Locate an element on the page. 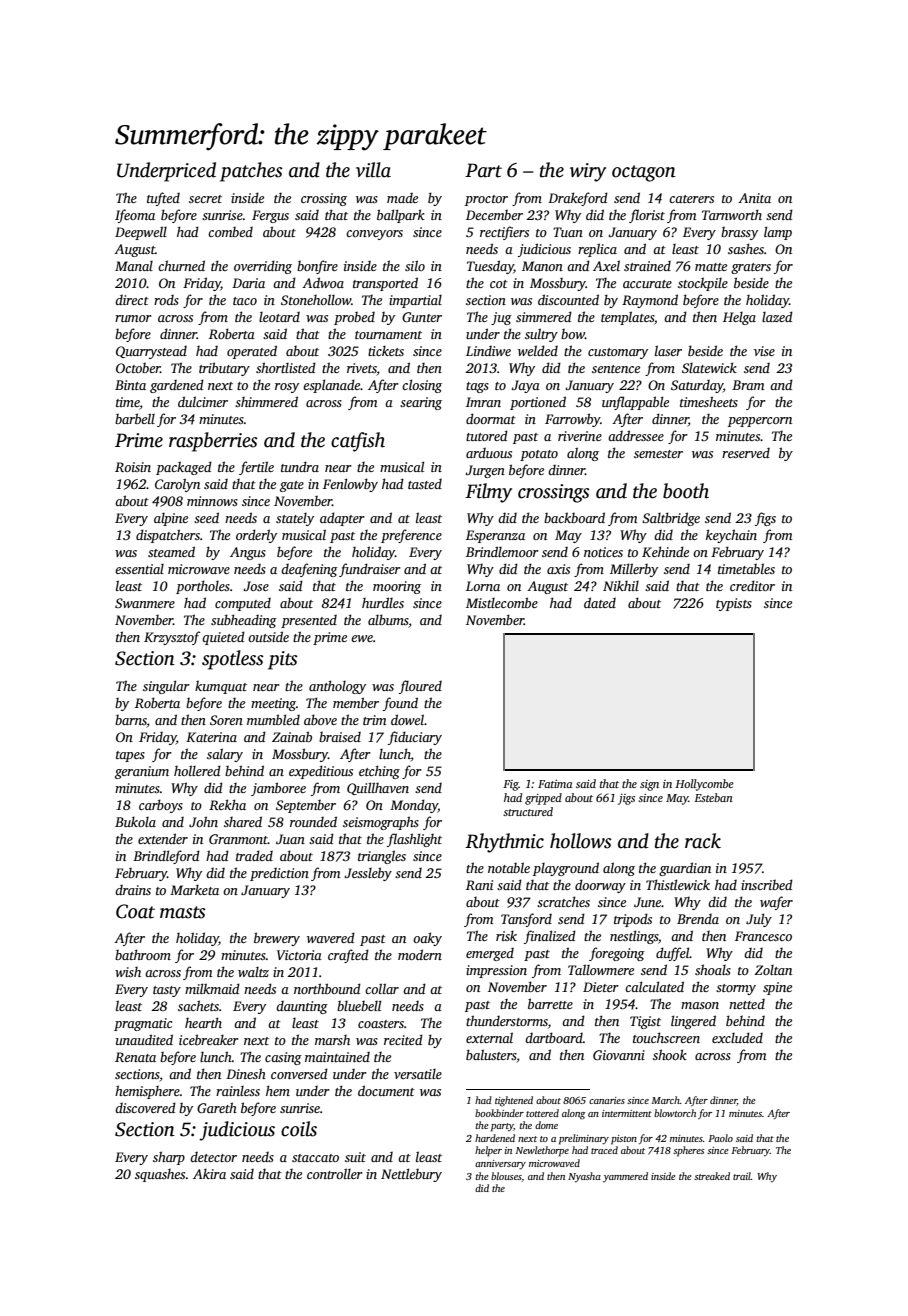  villa is located at coordinates (373, 170).
